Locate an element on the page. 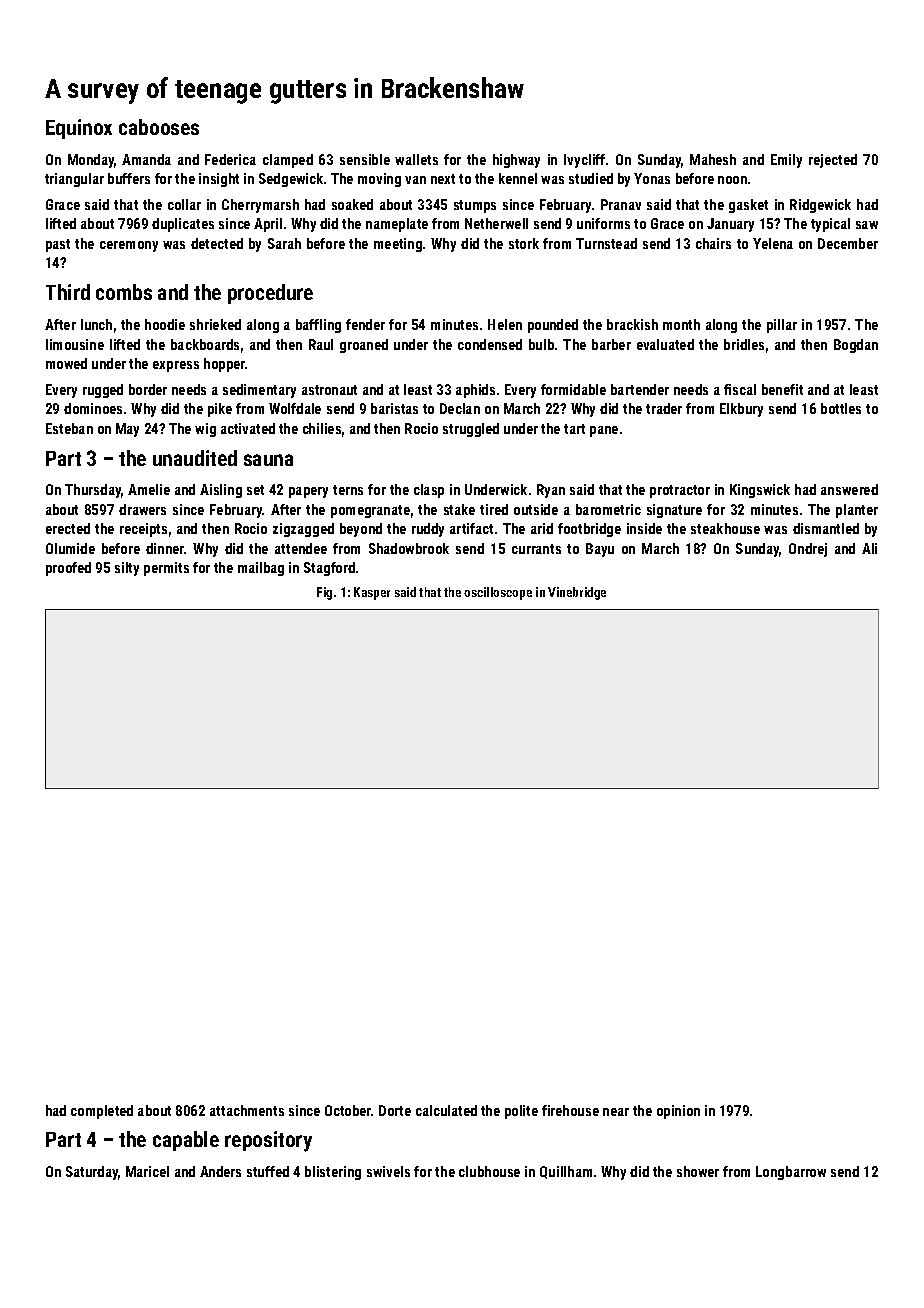 This image has width=924, height=1308. swivels is located at coordinates (388, 1171).
